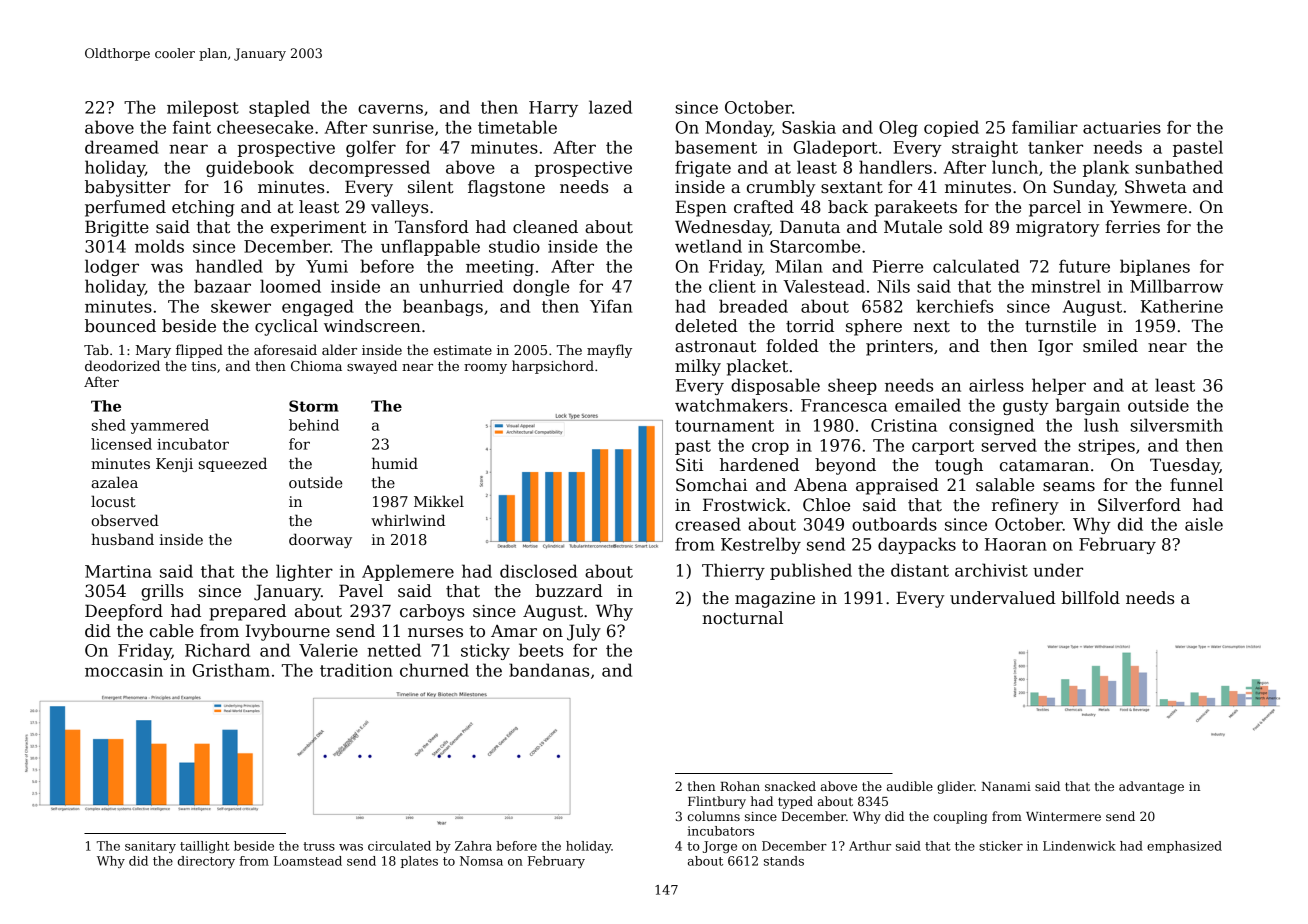 The width and height of the page is (1308, 924). I want to click on future, so click(1084, 266).
